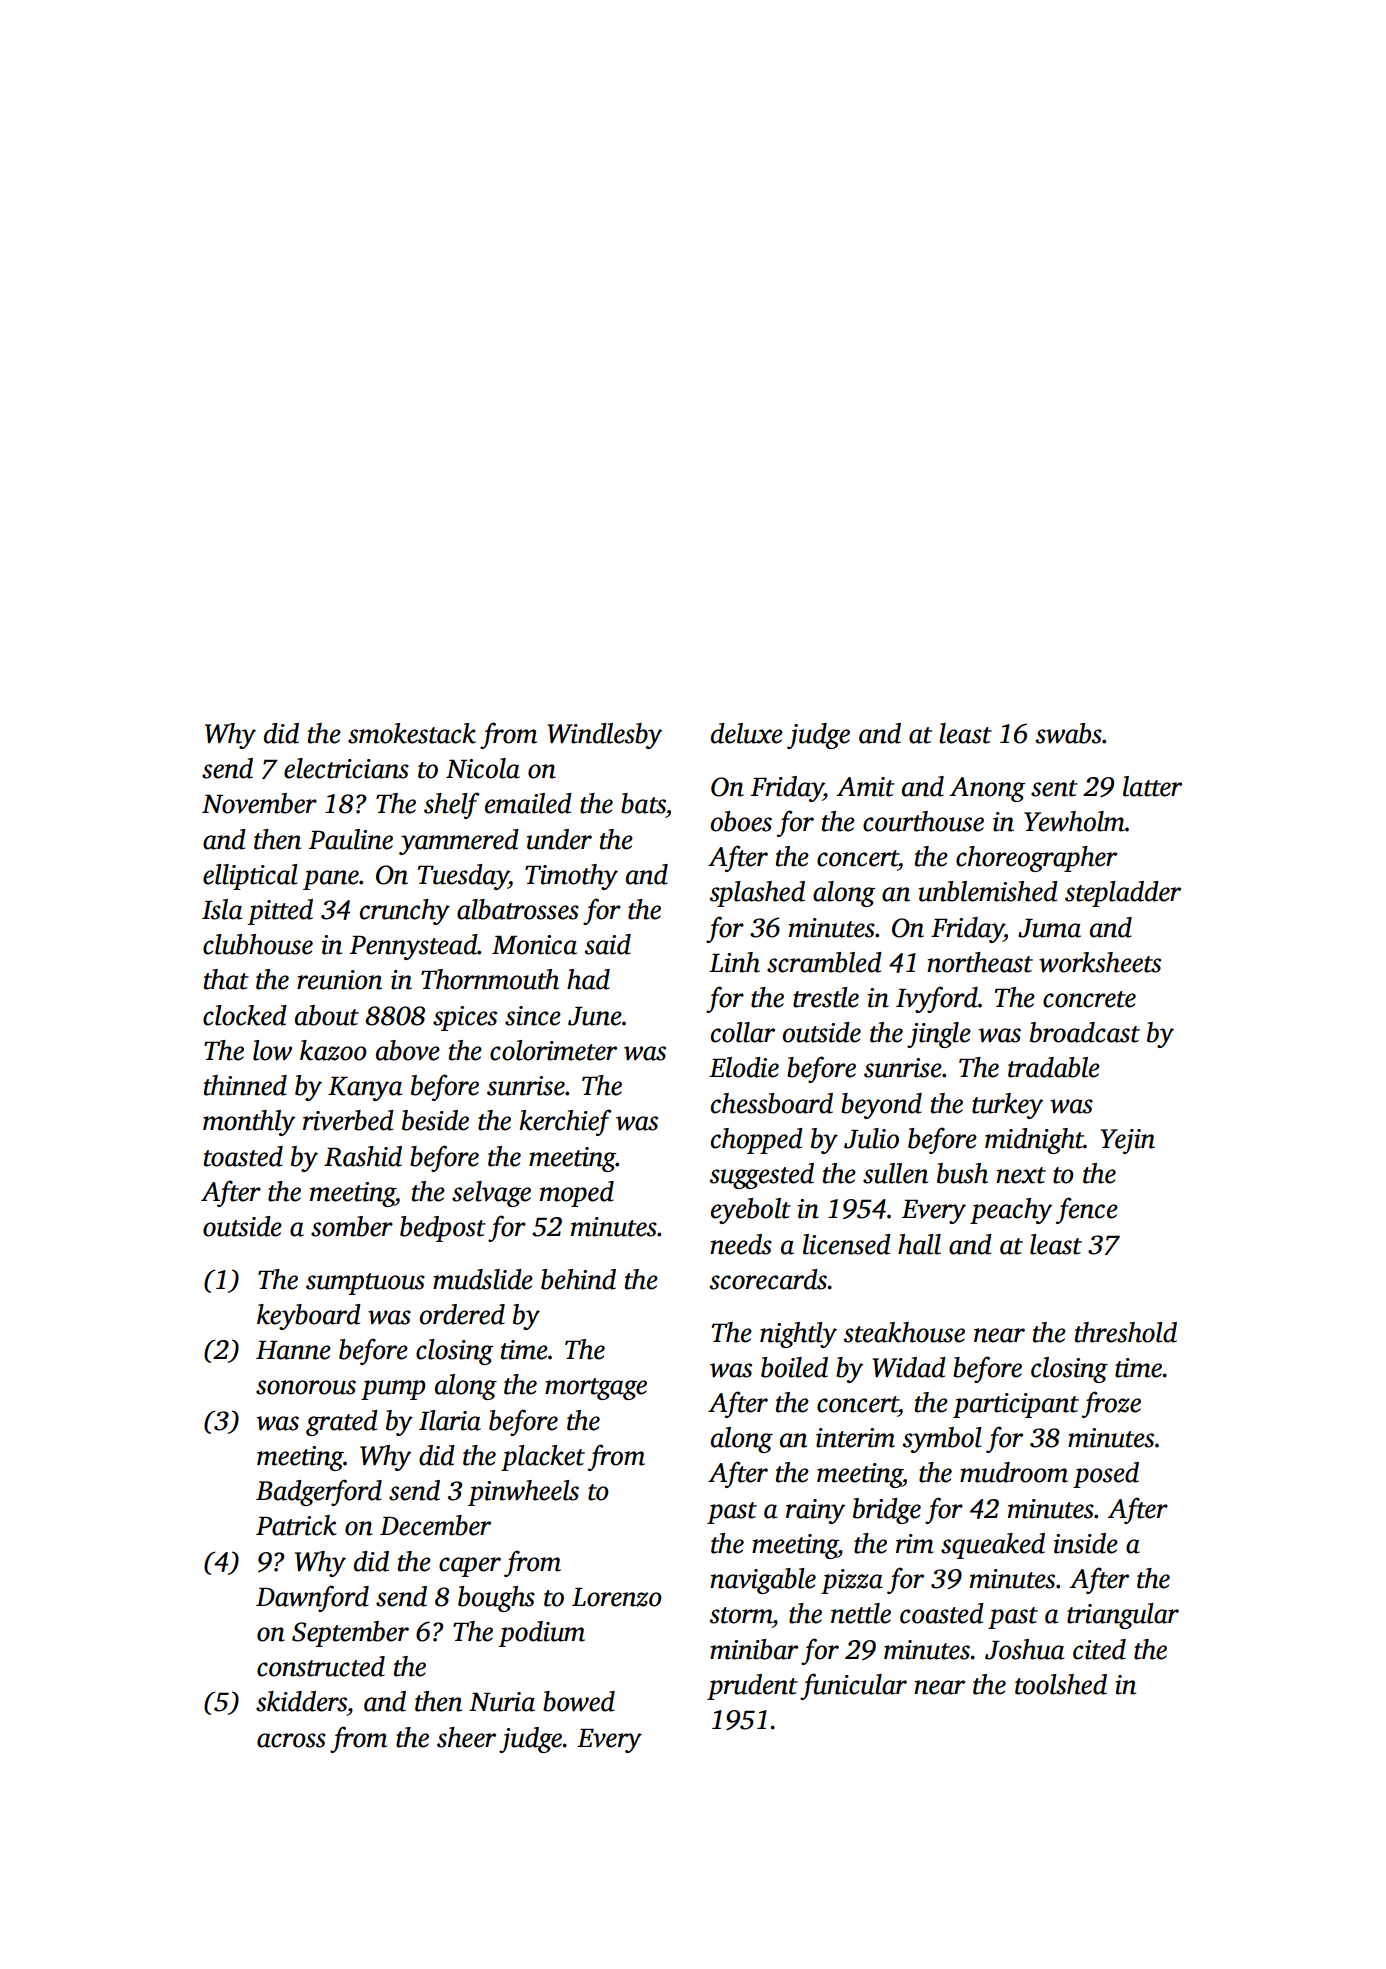 Image resolution: width=1386 pixels, height=1969 pixels. What do you see at coordinates (1069, 733) in the document?
I see `swabs` at bounding box center [1069, 733].
